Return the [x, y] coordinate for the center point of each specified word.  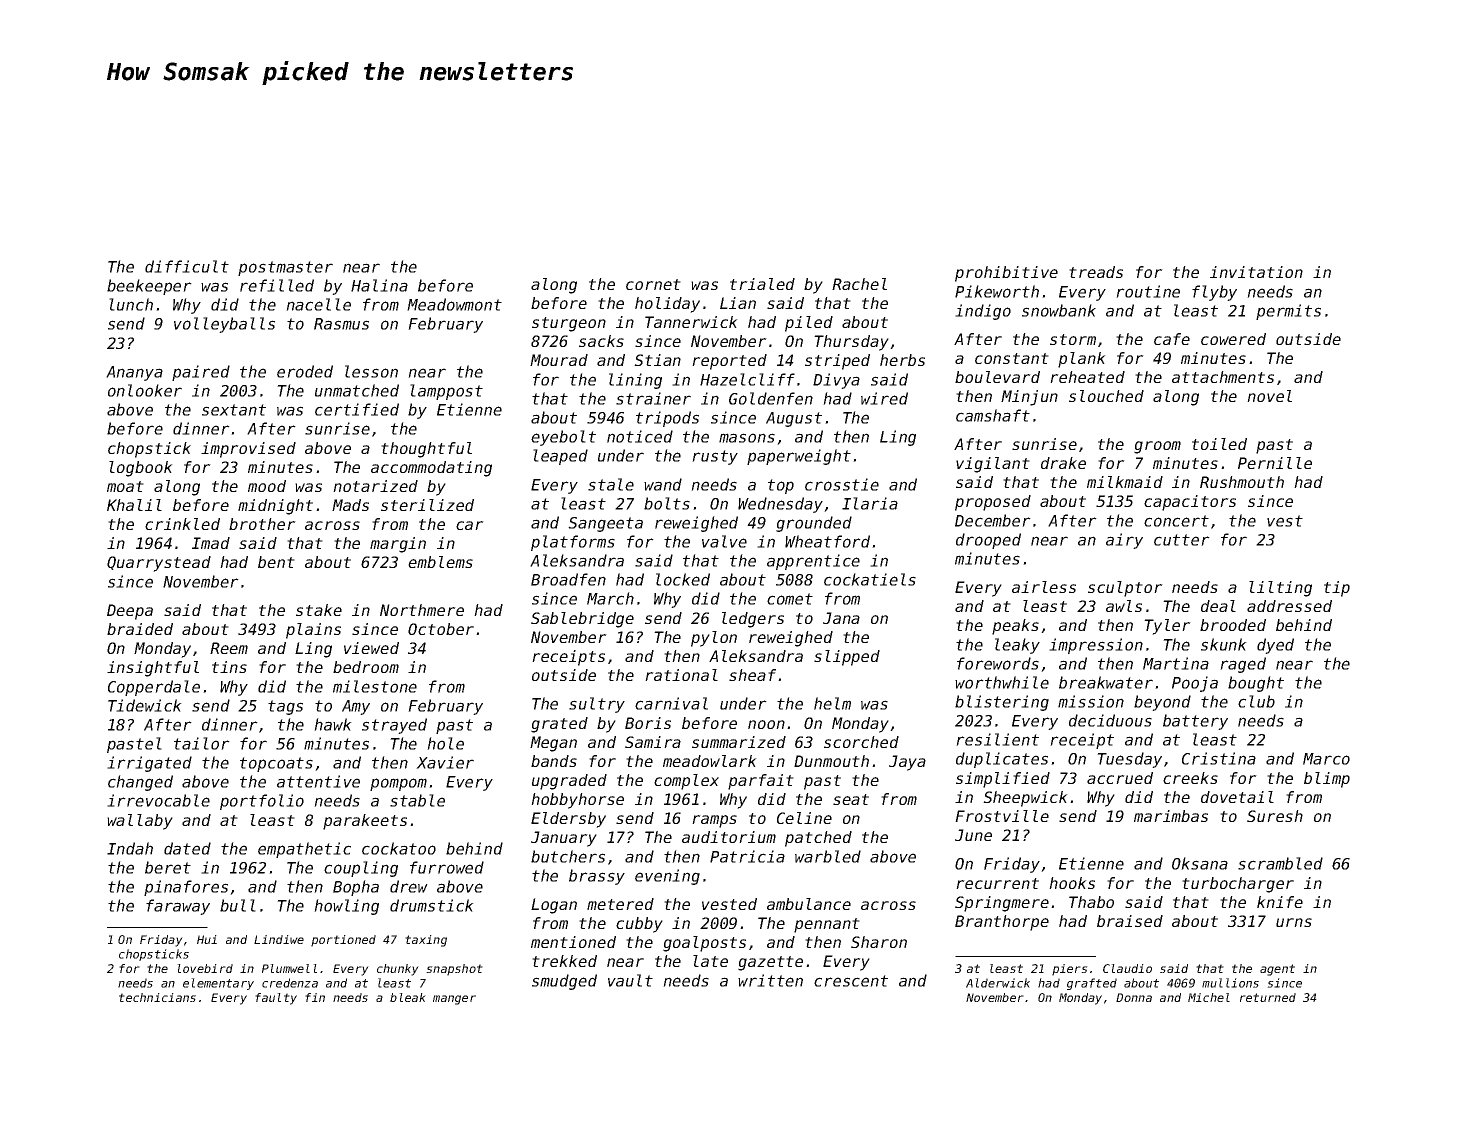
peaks [1015, 627]
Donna [1134, 997]
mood [267, 486]
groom [1157, 447]
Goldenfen [771, 398]
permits [1288, 312]
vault [630, 980]
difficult [187, 266]
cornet [653, 284]
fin [315, 997]
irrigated [149, 764]
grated [559, 725]
